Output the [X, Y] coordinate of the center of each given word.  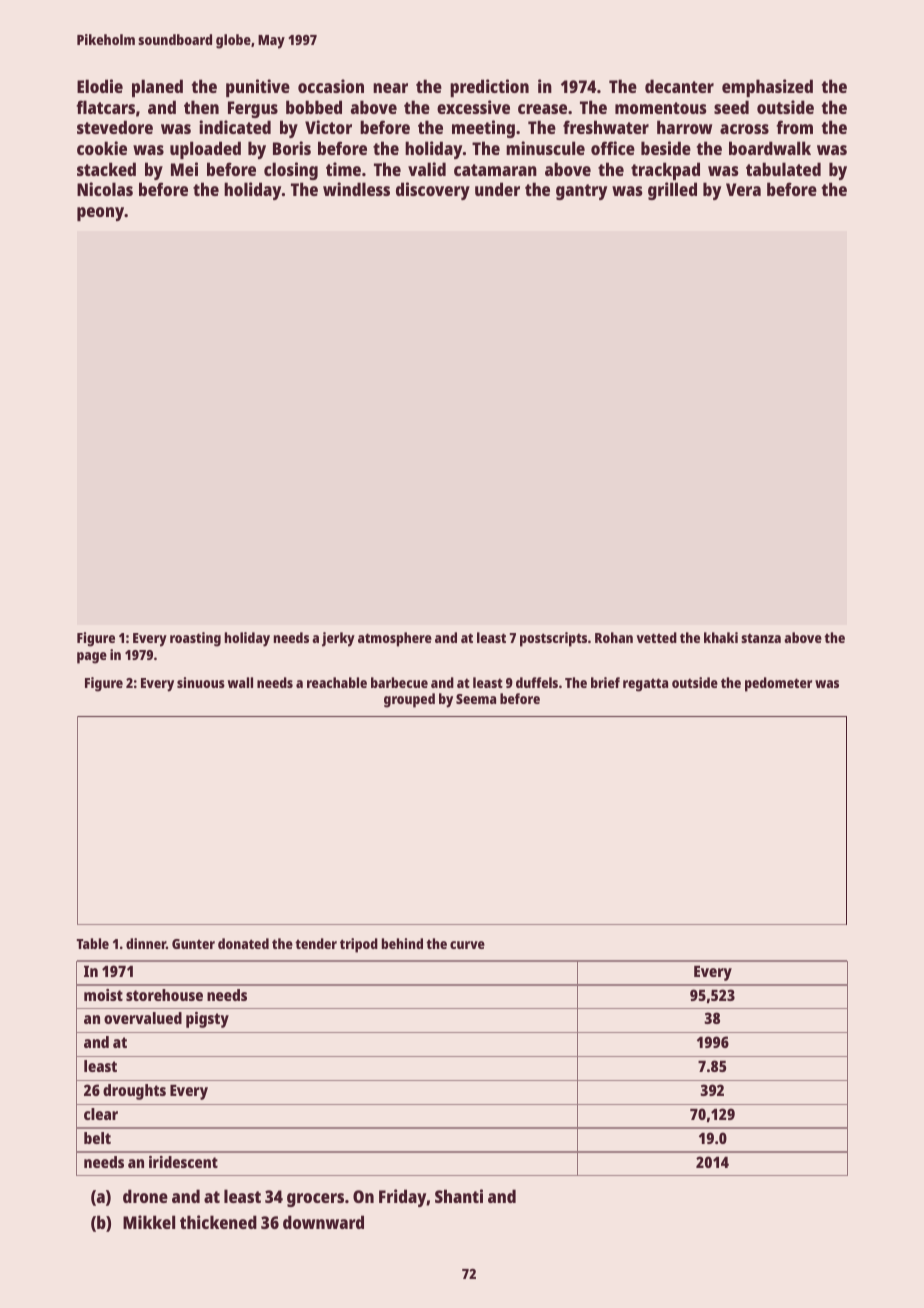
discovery [433, 191]
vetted [656, 637]
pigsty [207, 1020]
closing [291, 171]
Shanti [459, 1196]
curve [467, 945]
